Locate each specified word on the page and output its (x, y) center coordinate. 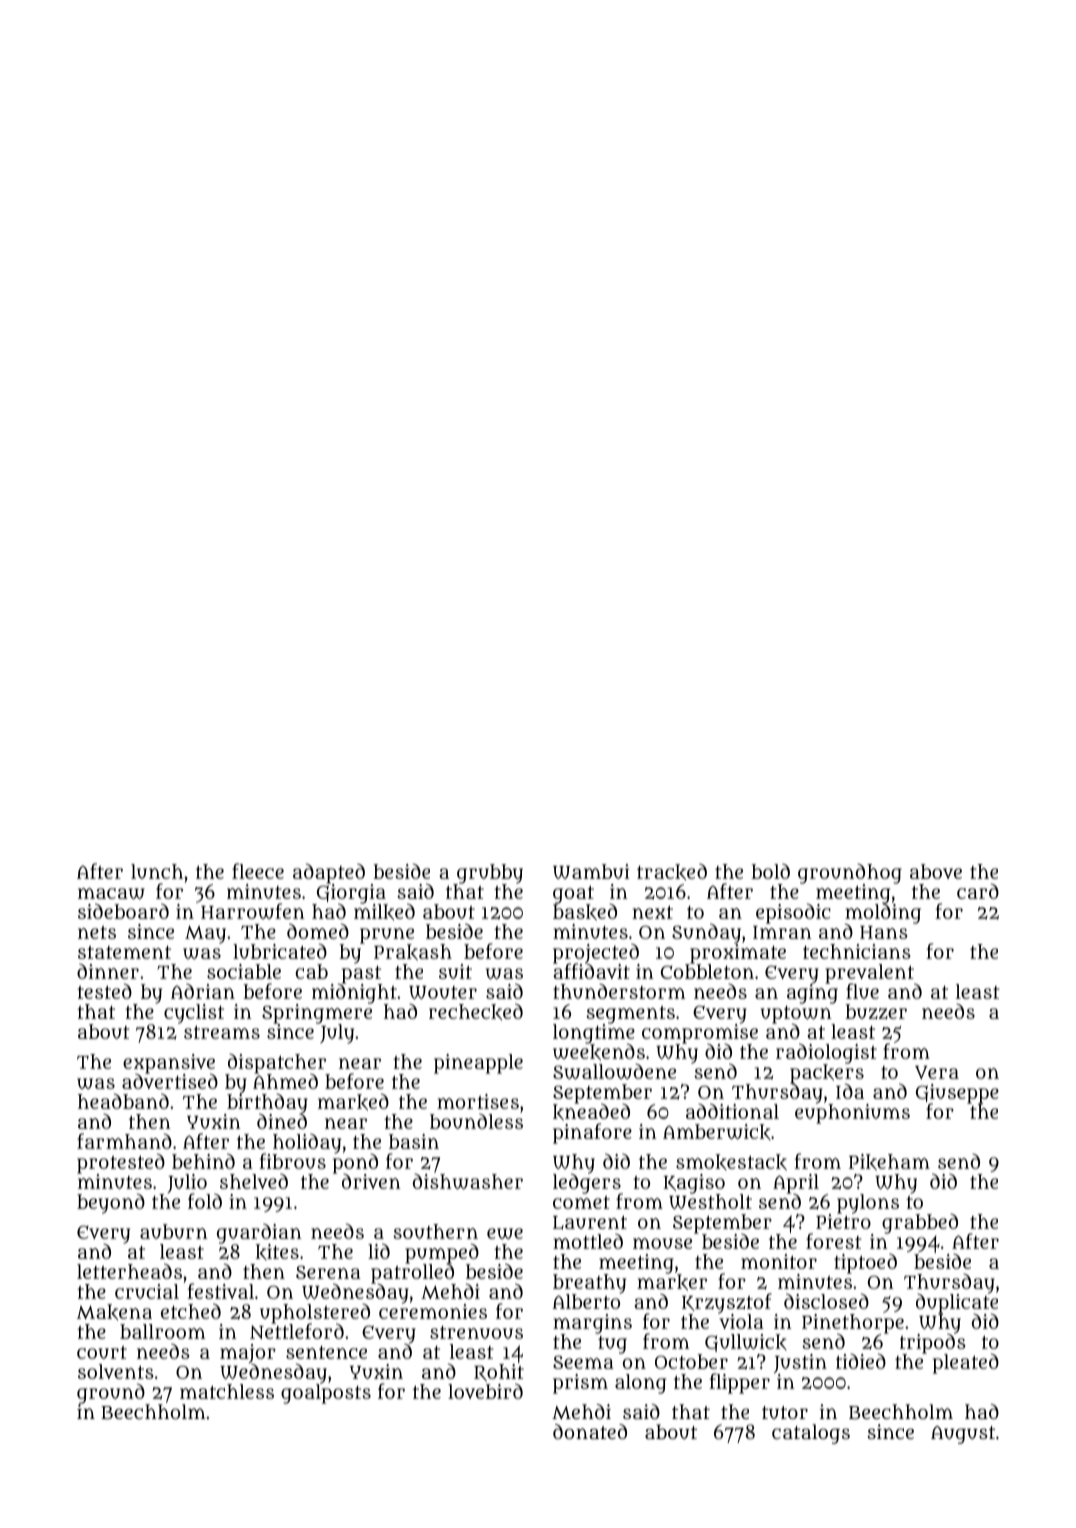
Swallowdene (614, 1072)
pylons (868, 1204)
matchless (227, 1391)
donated (590, 1431)
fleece (258, 871)
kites (277, 1252)
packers (827, 1074)
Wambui (591, 871)
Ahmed (285, 1081)
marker (672, 1282)
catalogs (811, 1434)
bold (770, 871)
